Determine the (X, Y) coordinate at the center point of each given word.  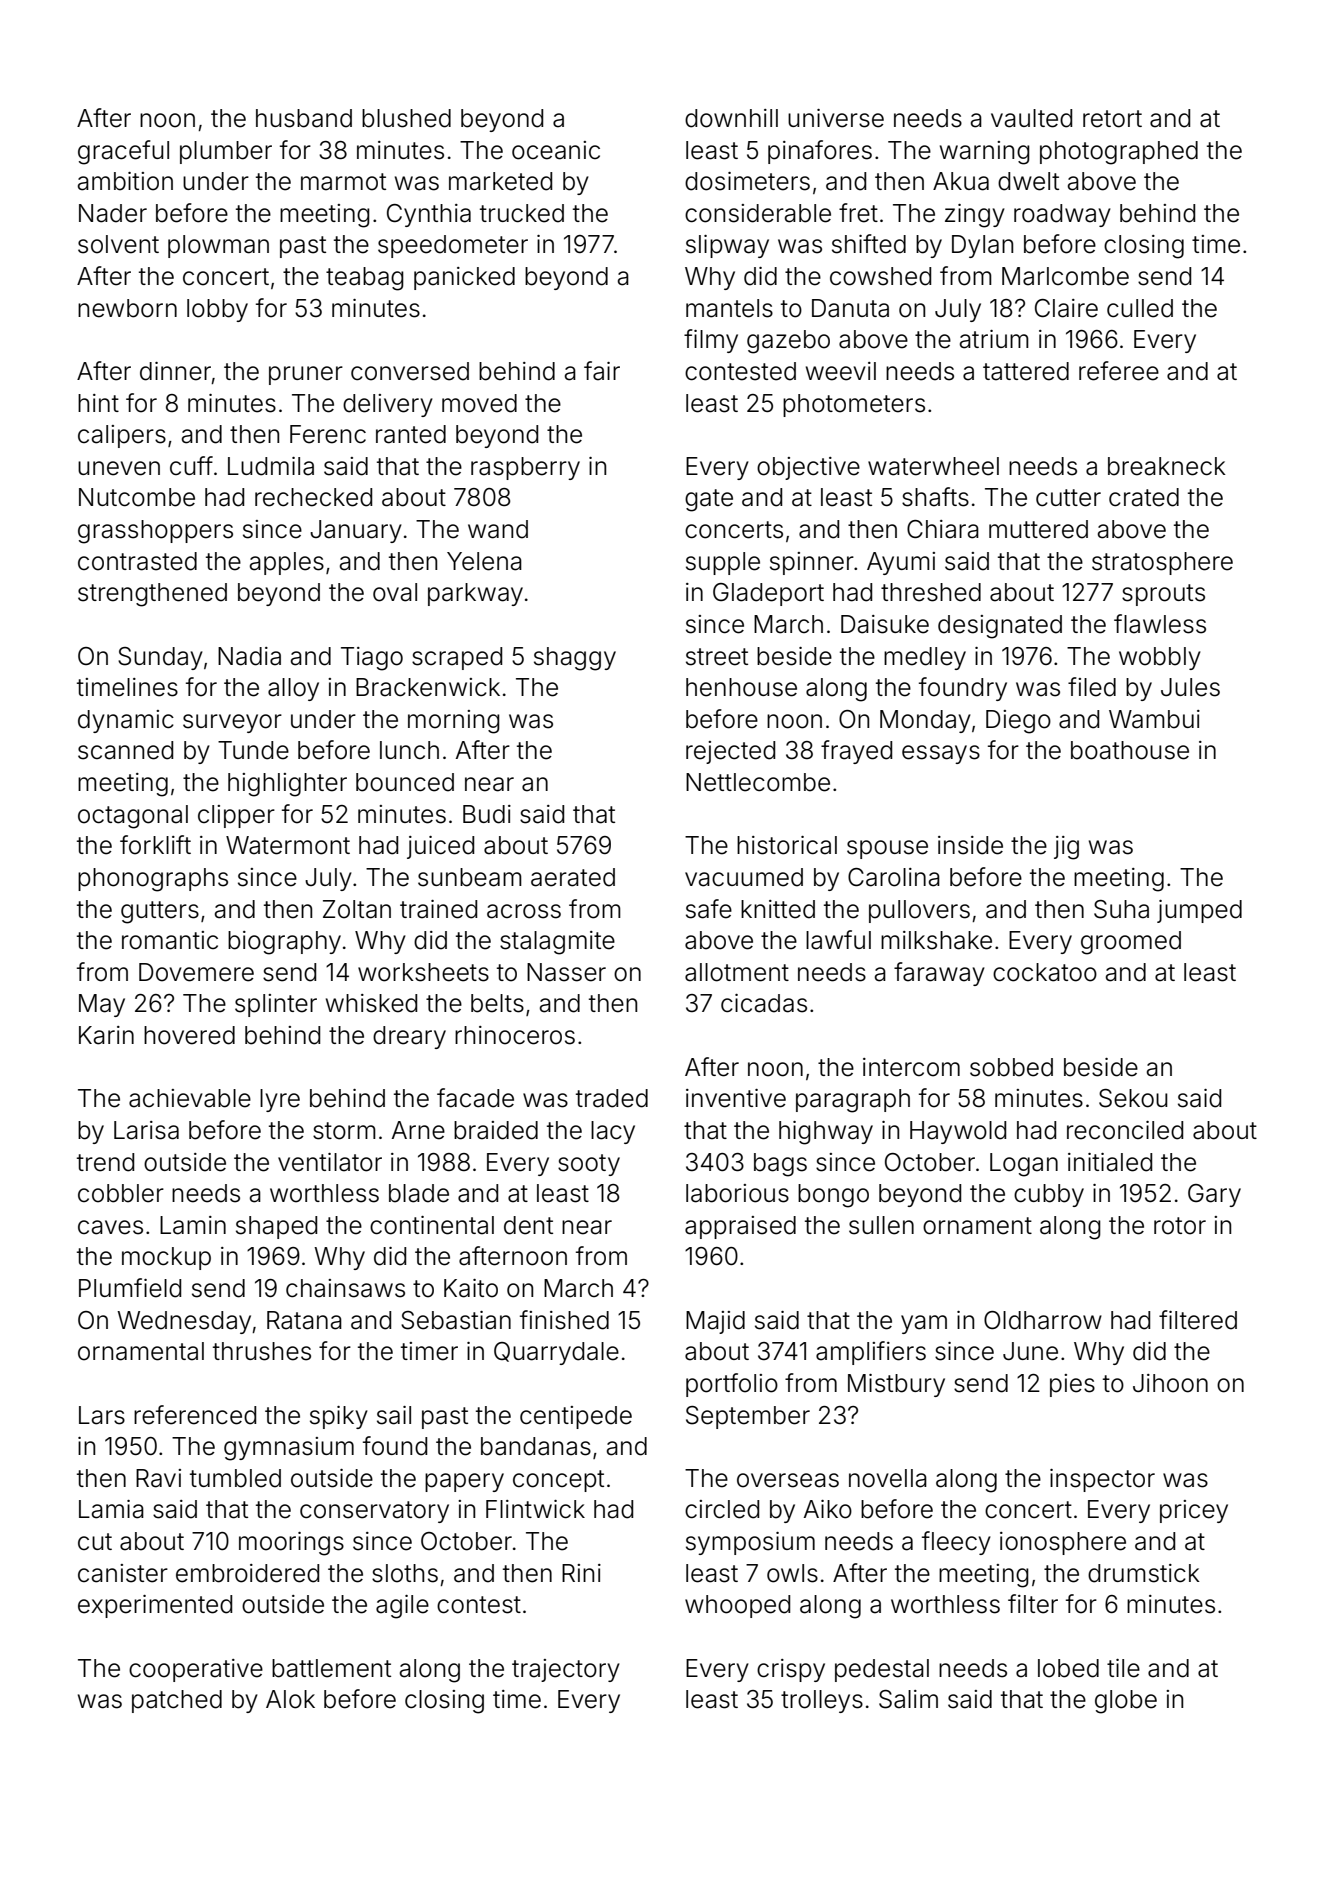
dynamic (126, 721)
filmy (711, 341)
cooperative (196, 1670)
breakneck (1167, 466)
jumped (1199, 911)
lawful (838, 940)
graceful (123, 152)
